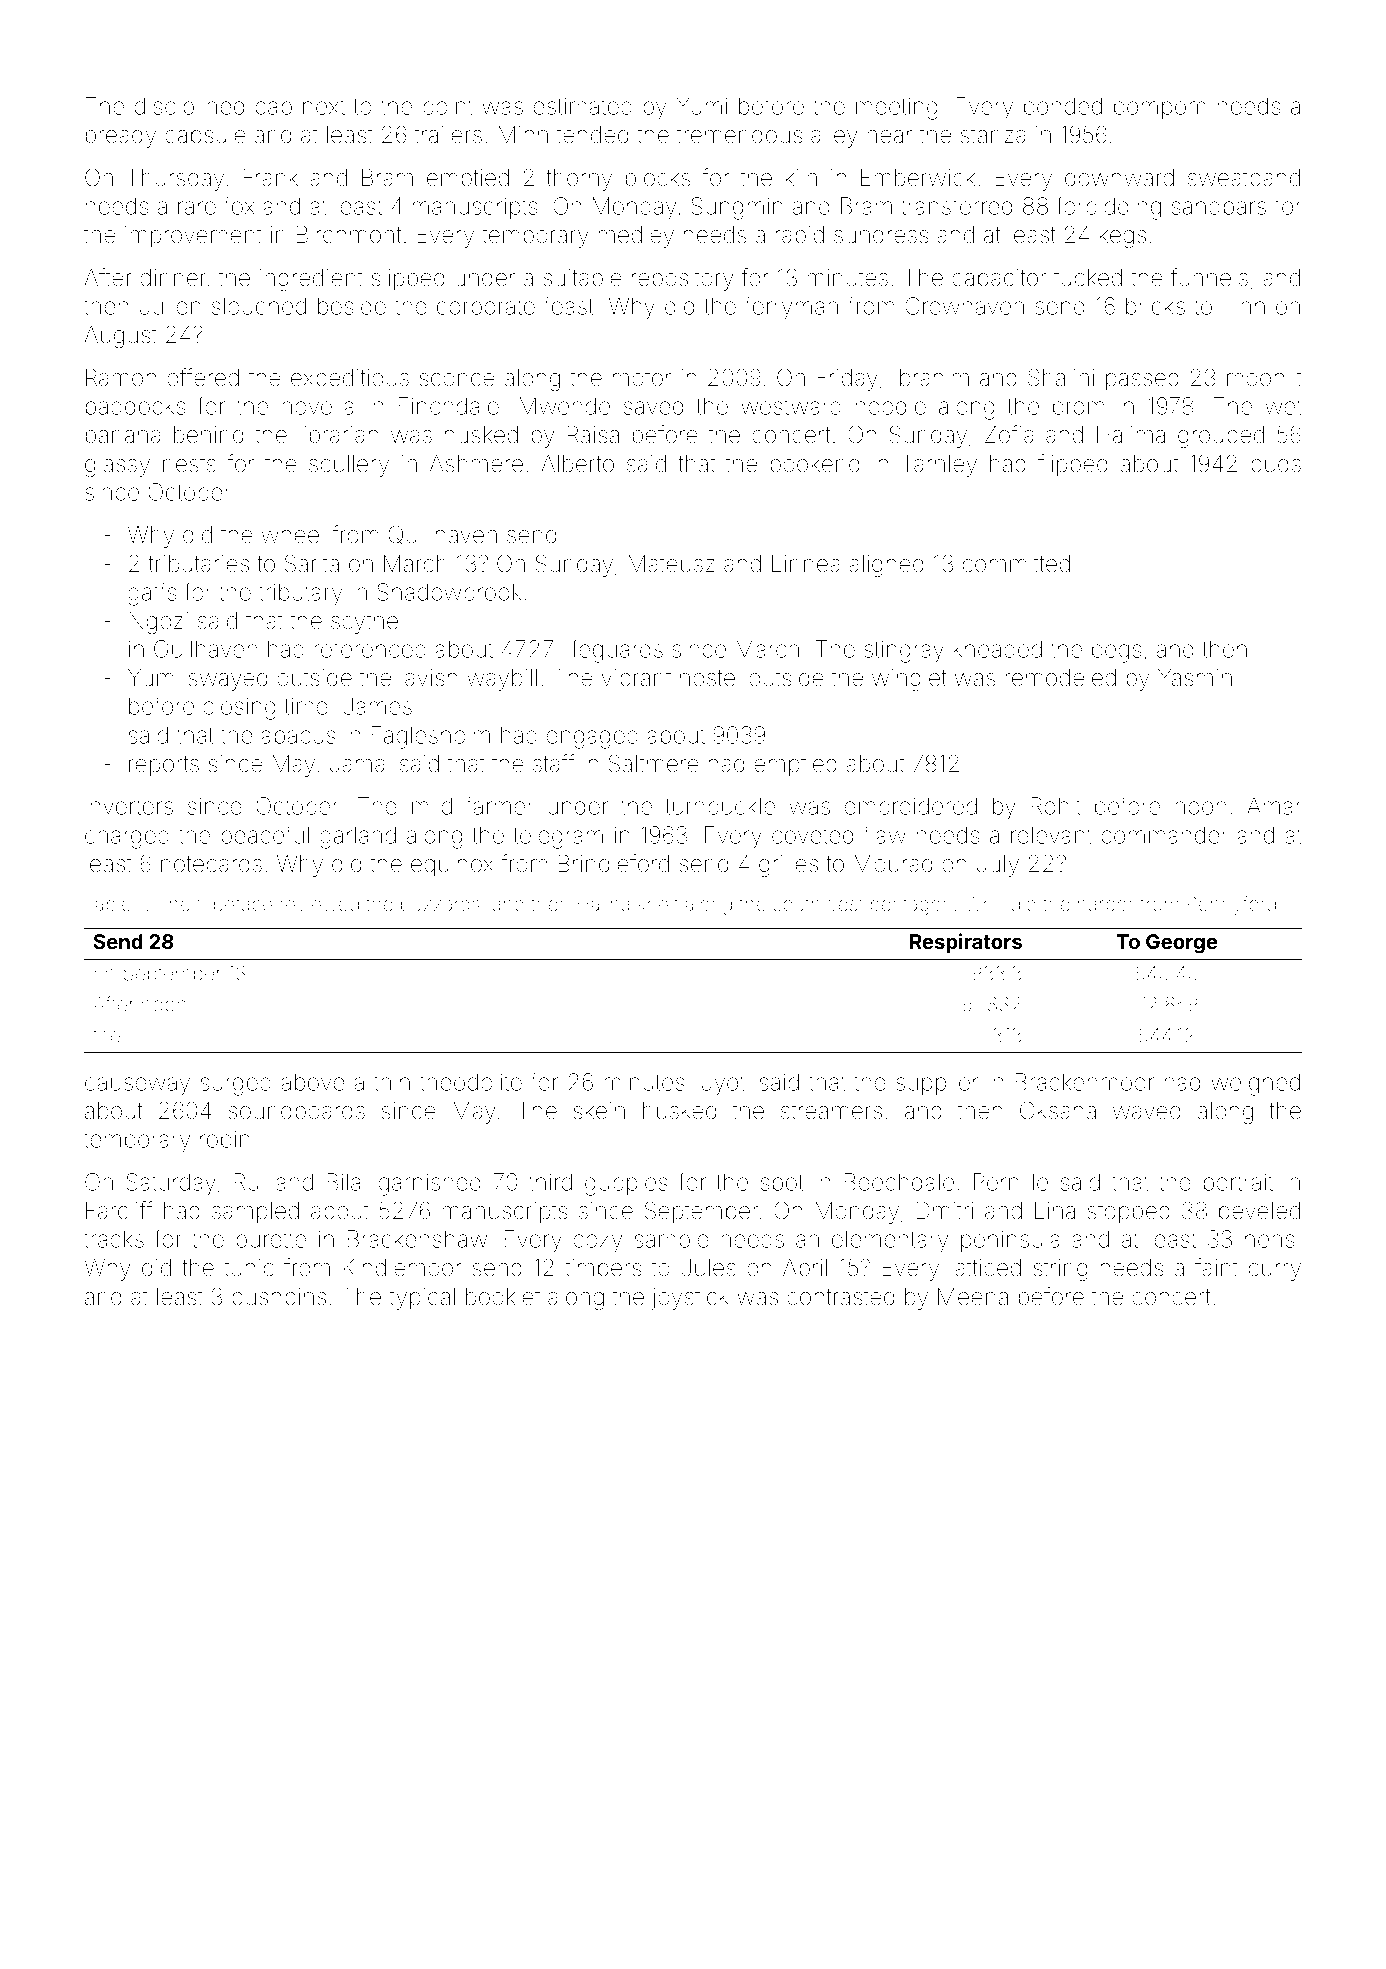 The width and height of the screenshot is (1386, 1969). I want to click on vibrant, so click(636, 678).
